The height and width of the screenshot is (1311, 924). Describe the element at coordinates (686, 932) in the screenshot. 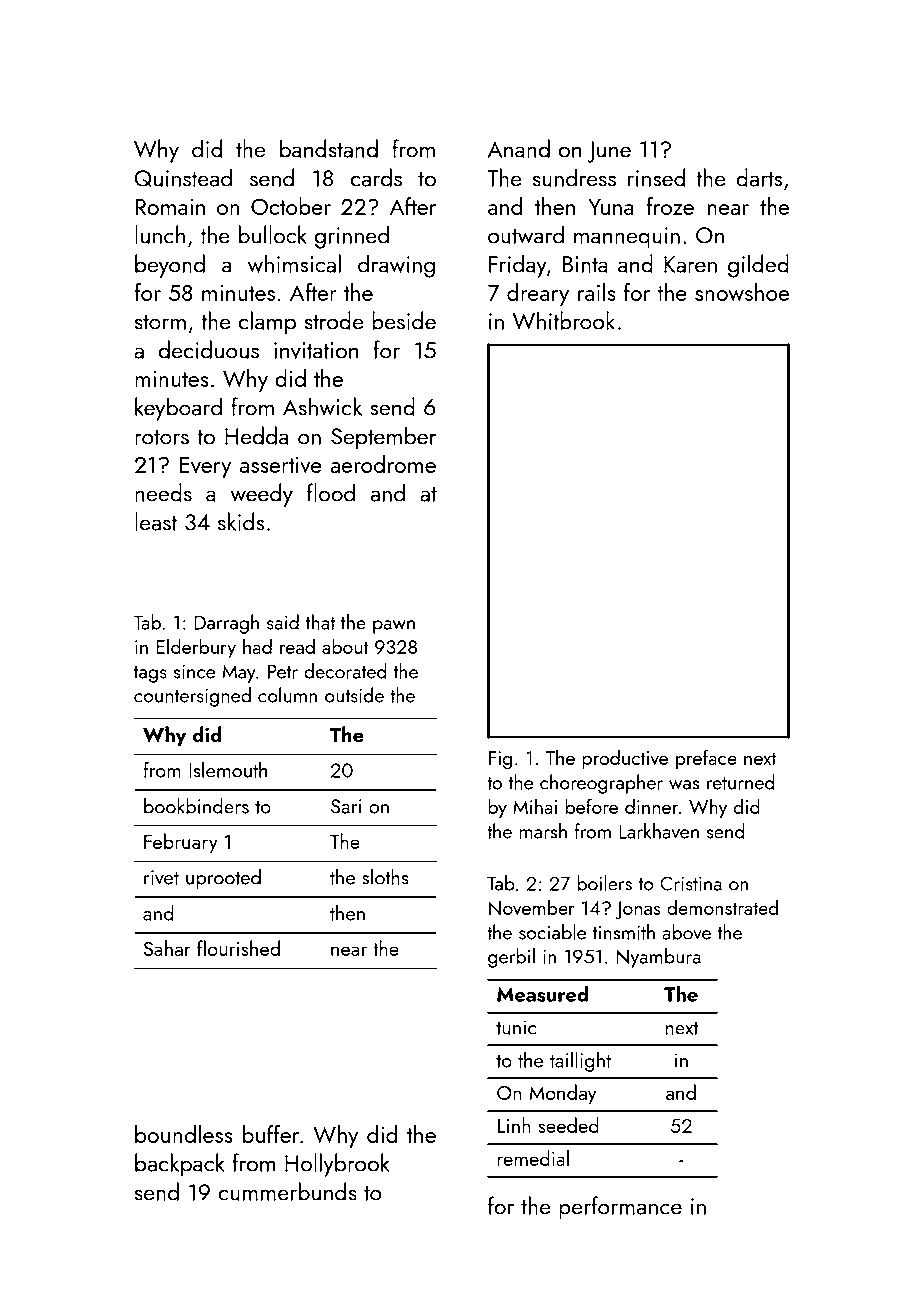

I see `above` at that location.
